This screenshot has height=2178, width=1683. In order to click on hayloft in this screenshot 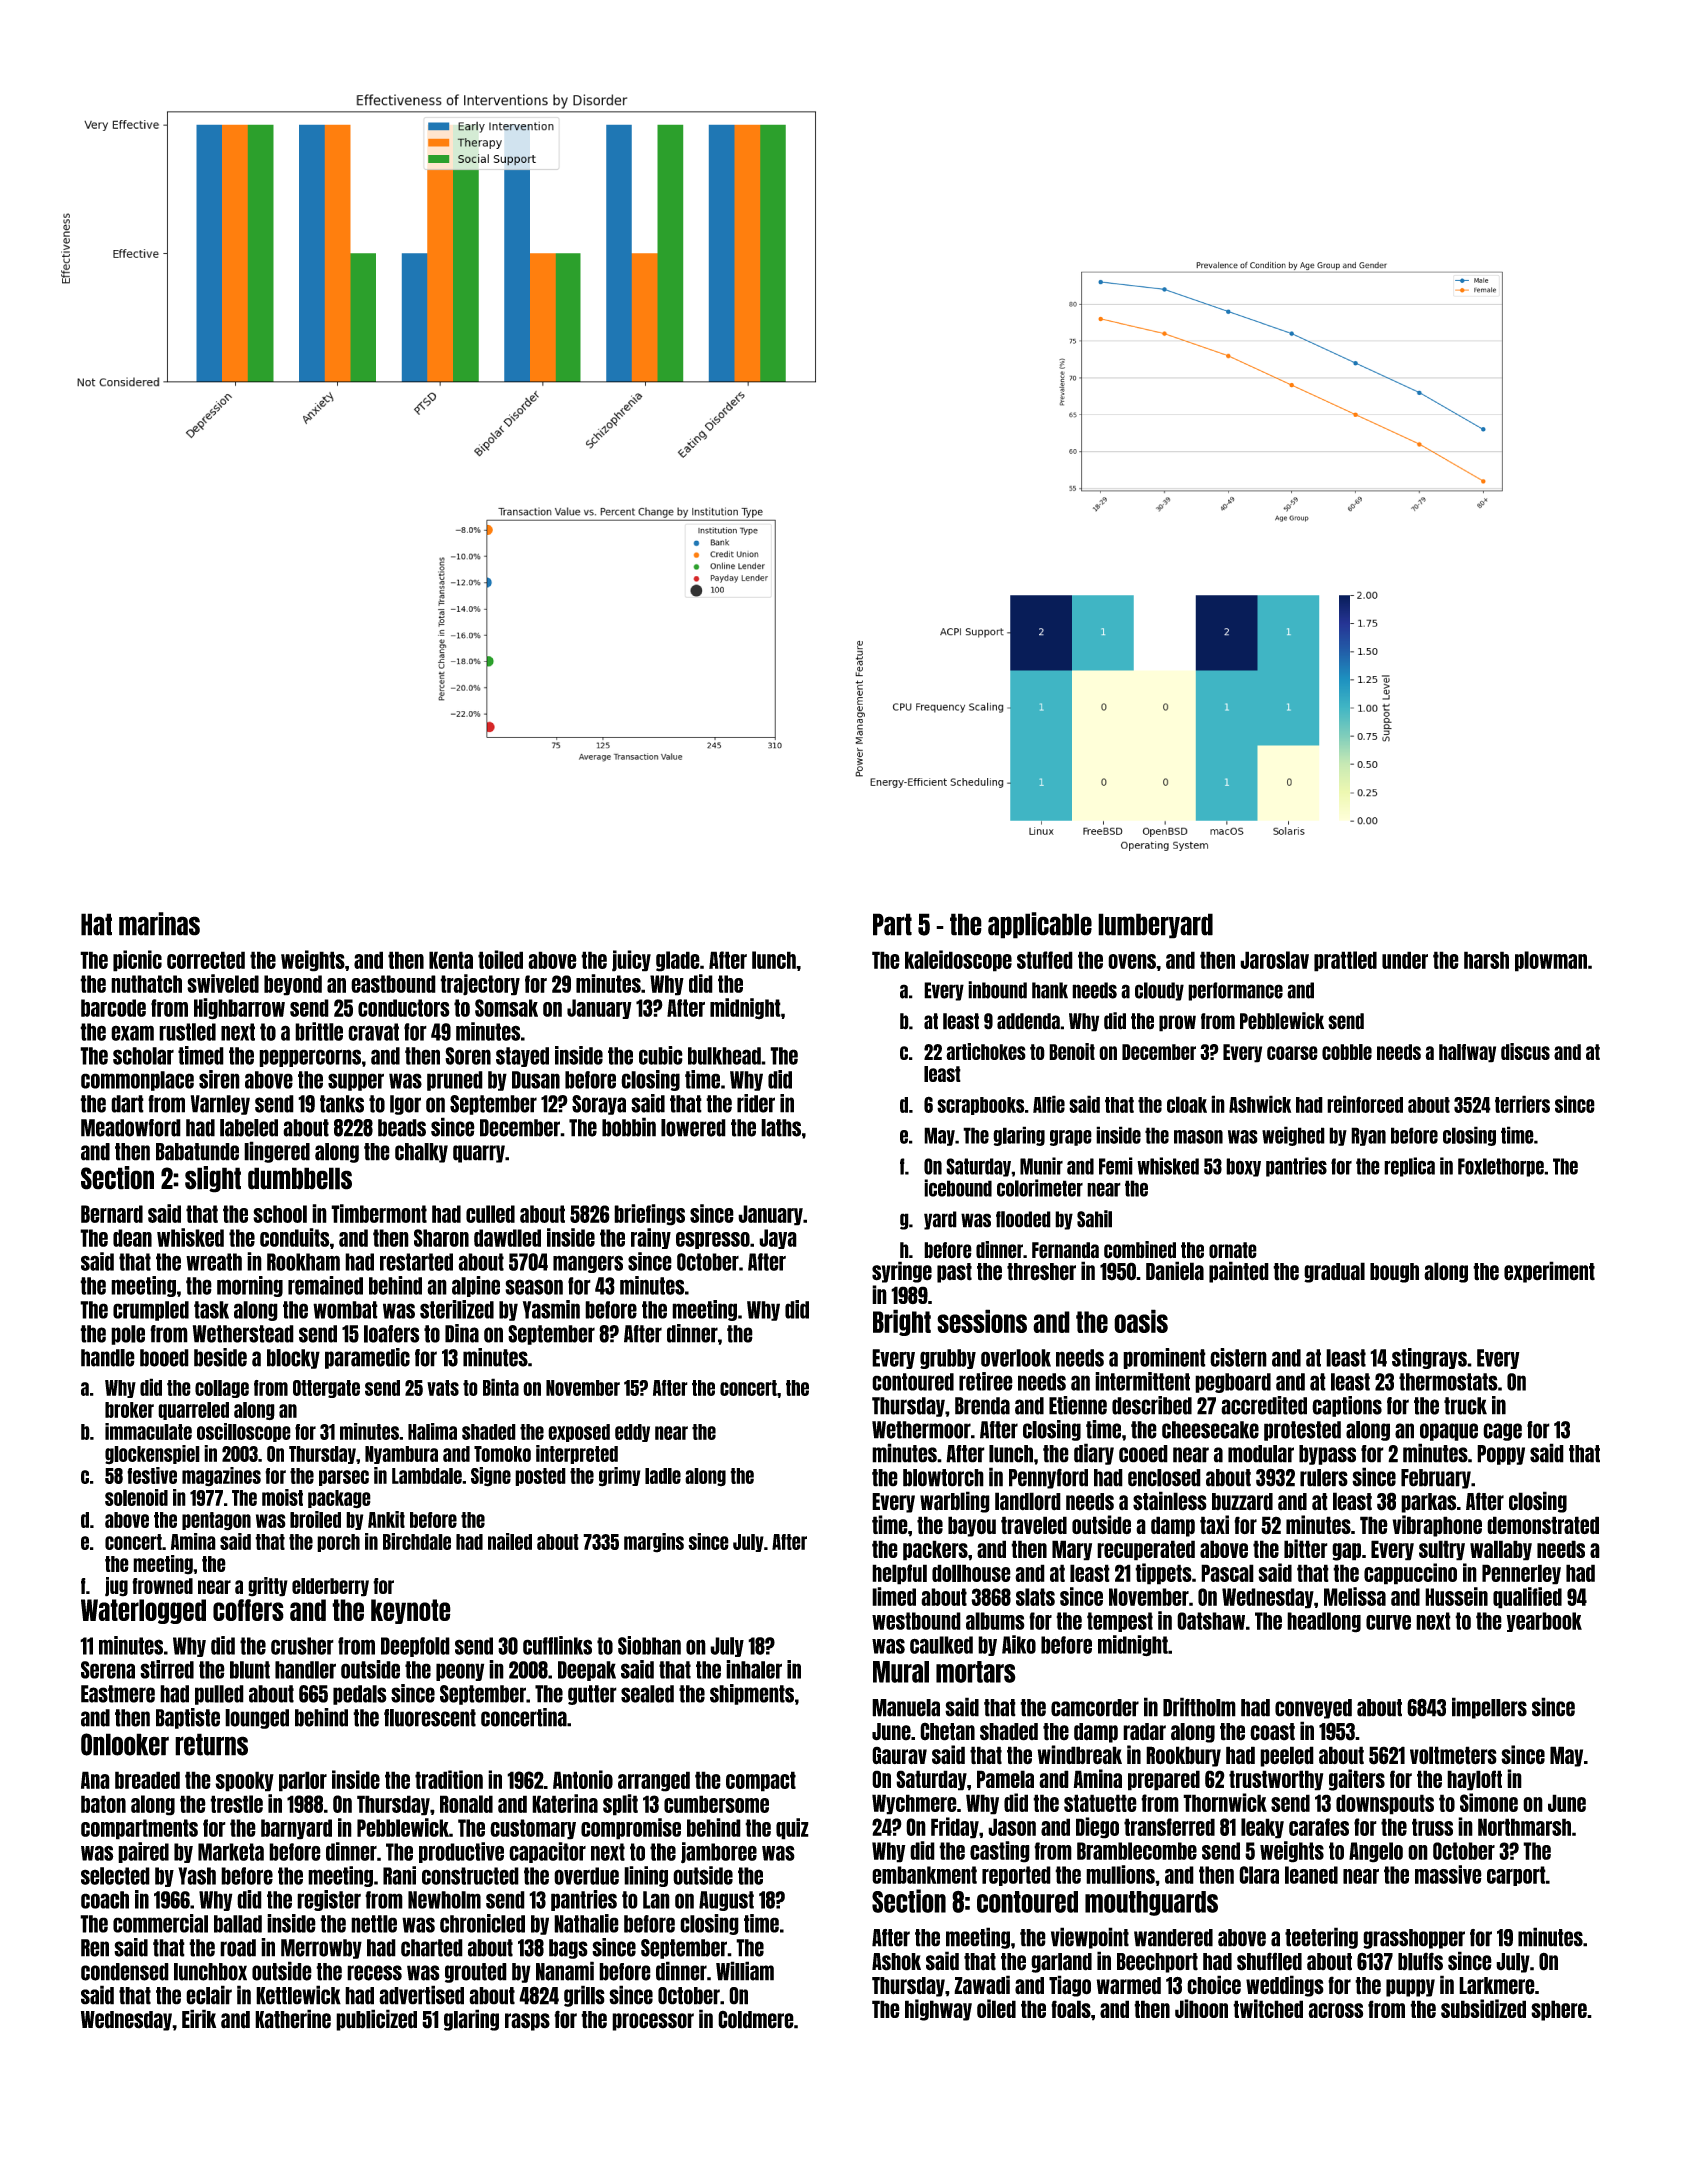, I will do `click(1474, 1780)`.
